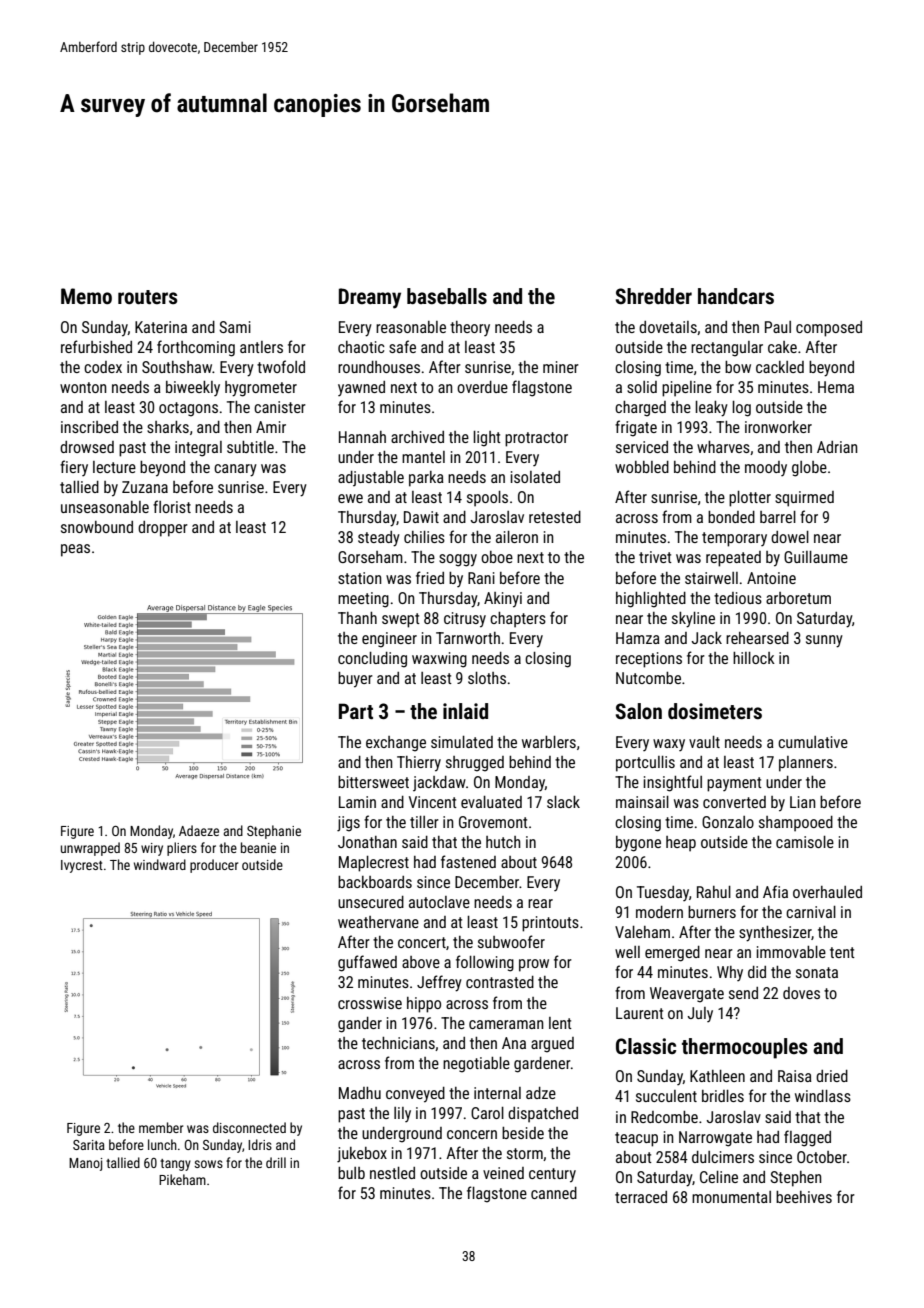 The image size is (924, 1308). What do you see at coordinates (640, 1013) in the page?
I see `Laurent` at bounding box center [640, 1013].
